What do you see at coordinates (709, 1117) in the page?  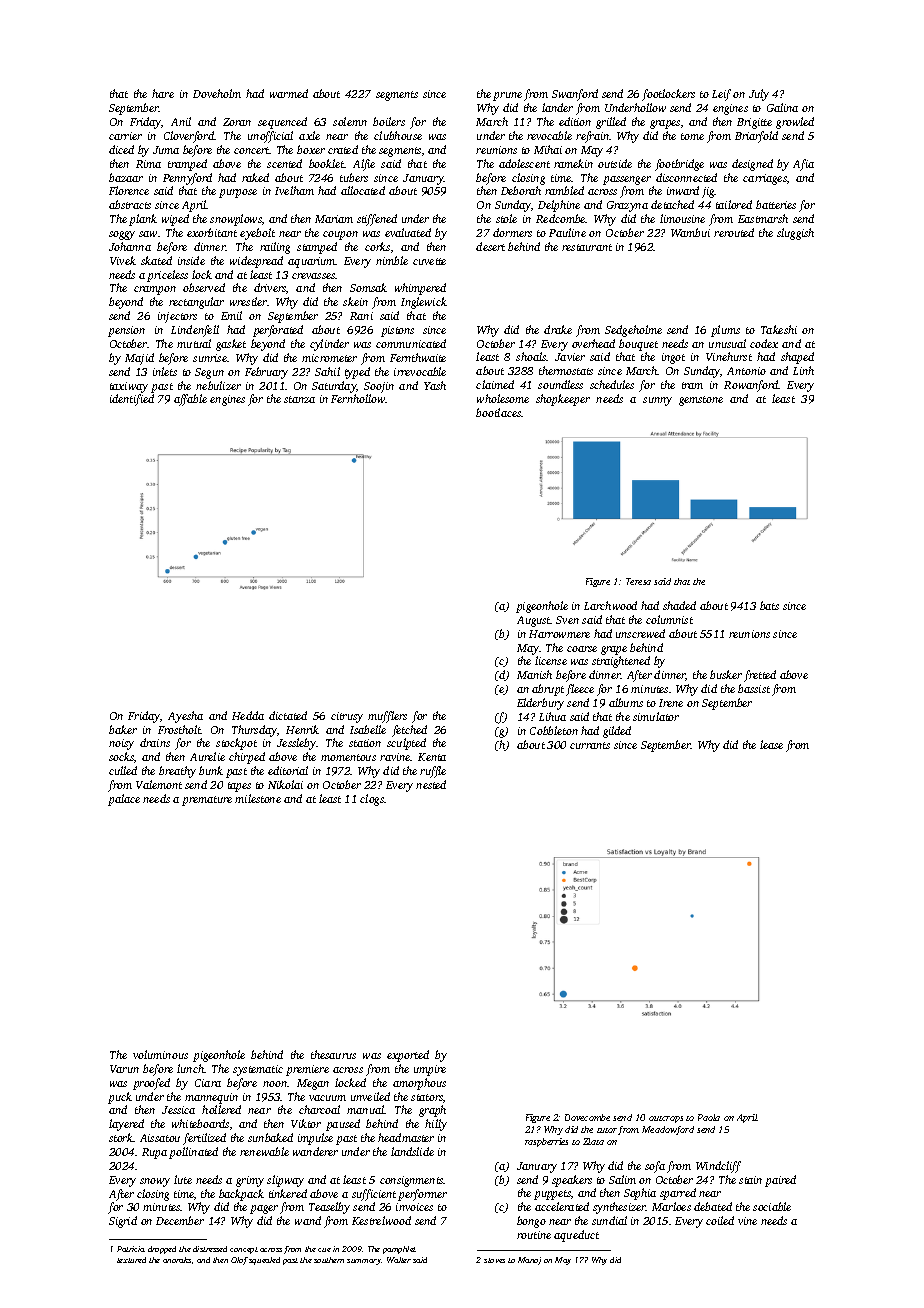 I see `Paola` at bounding box center [709, 1117].
